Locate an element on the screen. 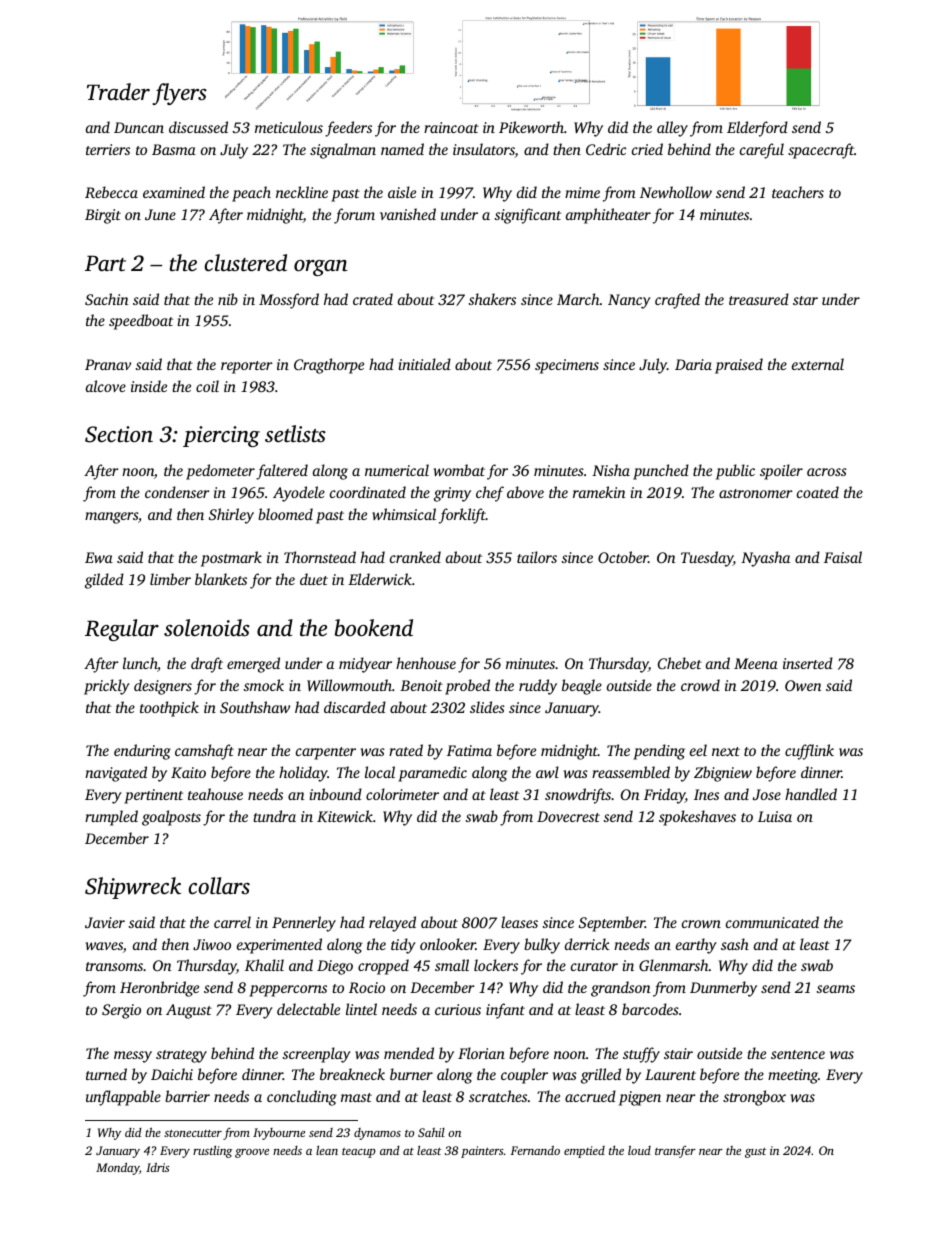 The width and height of the screenshot is (952, 1233). Pikeworth is located at coordinates (531, 127).
